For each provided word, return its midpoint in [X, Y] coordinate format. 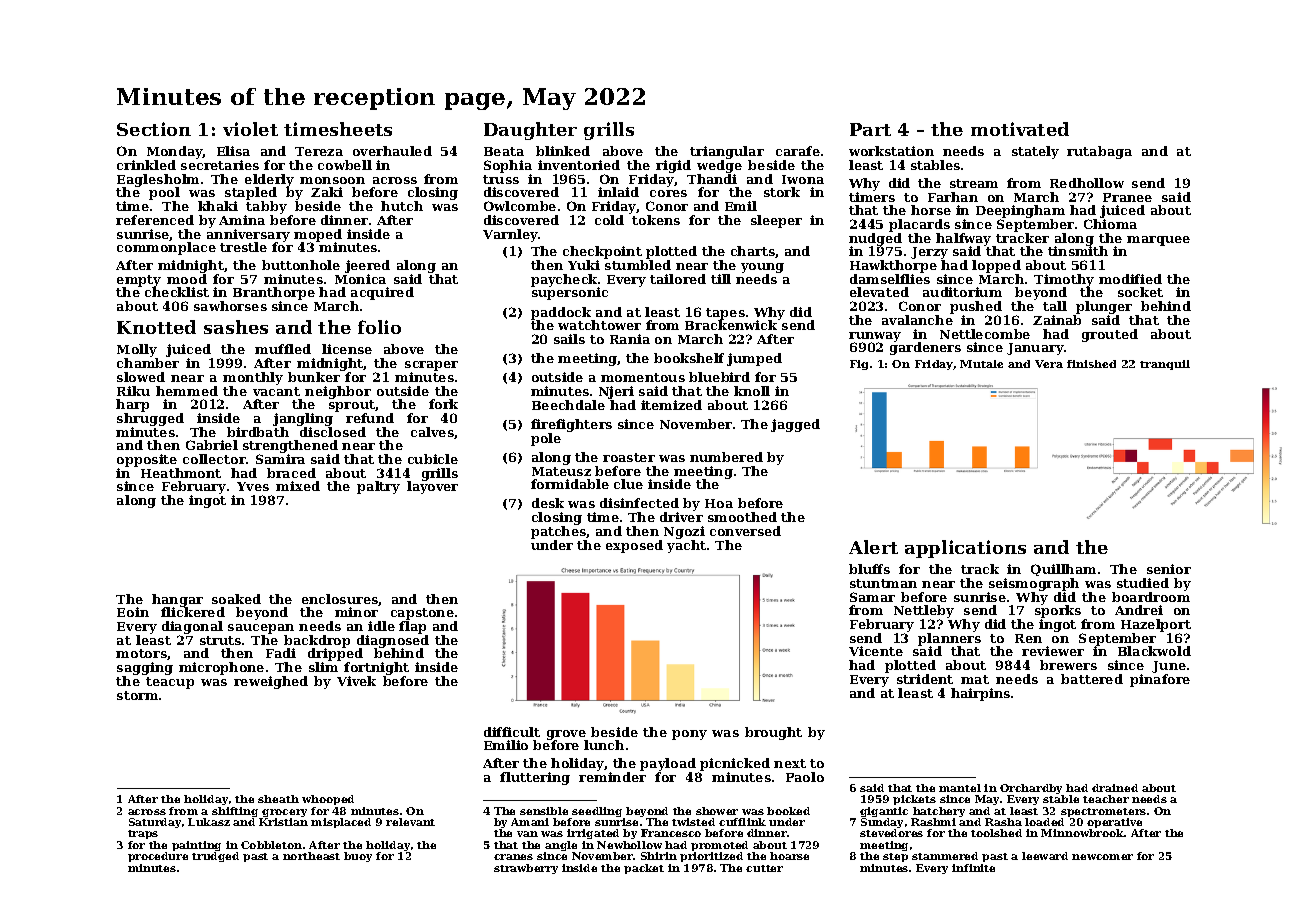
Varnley [511, 235]
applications [965, 549]
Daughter [530, 131]
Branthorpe [274, 293]
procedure [158, 857]
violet [250, 129]
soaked [236, 599]
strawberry [526, 869]
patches [558, 532]
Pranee [1127, 197]
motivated [1020, 129]
